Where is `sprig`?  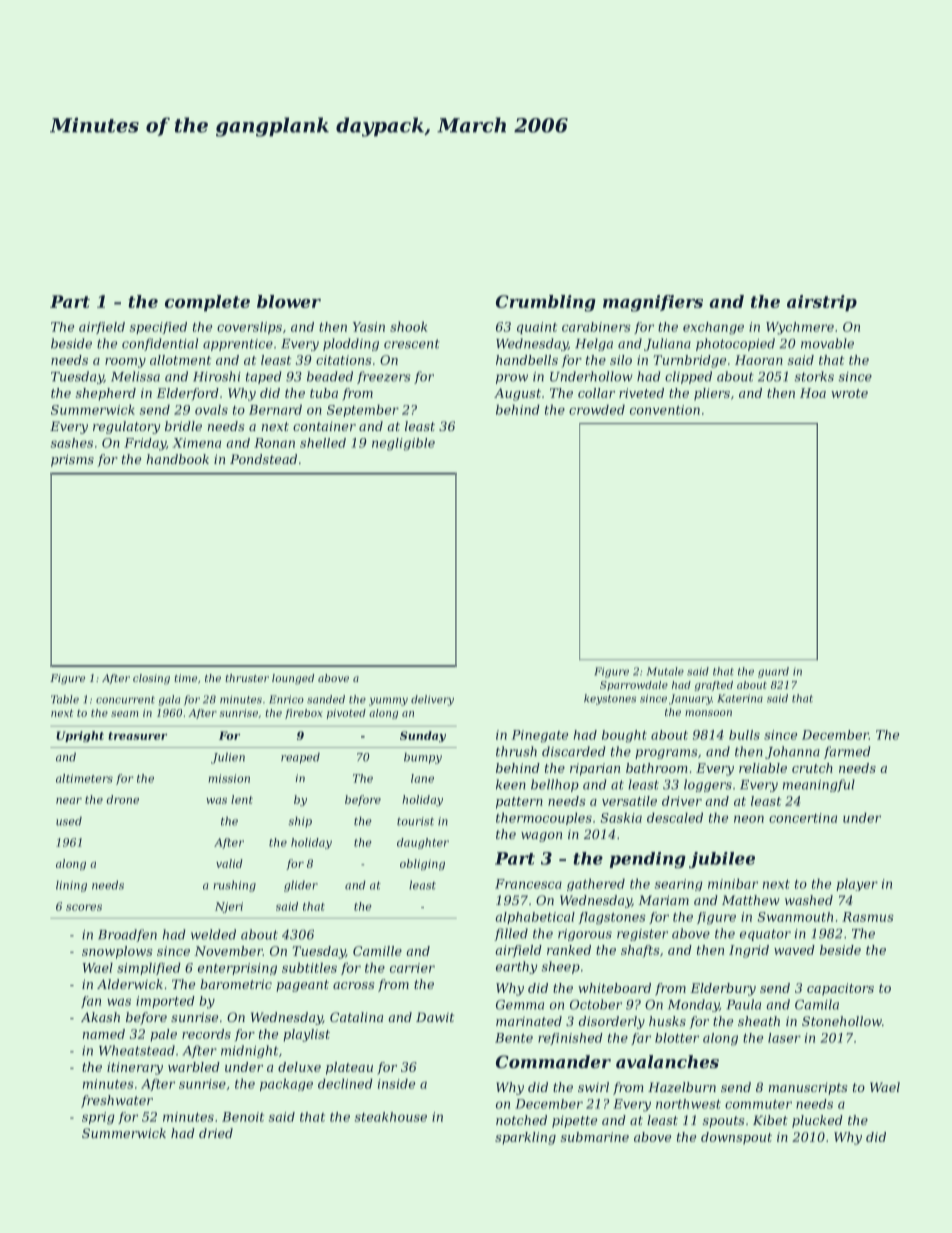
sprig is located at coordinates (98, 1118).
